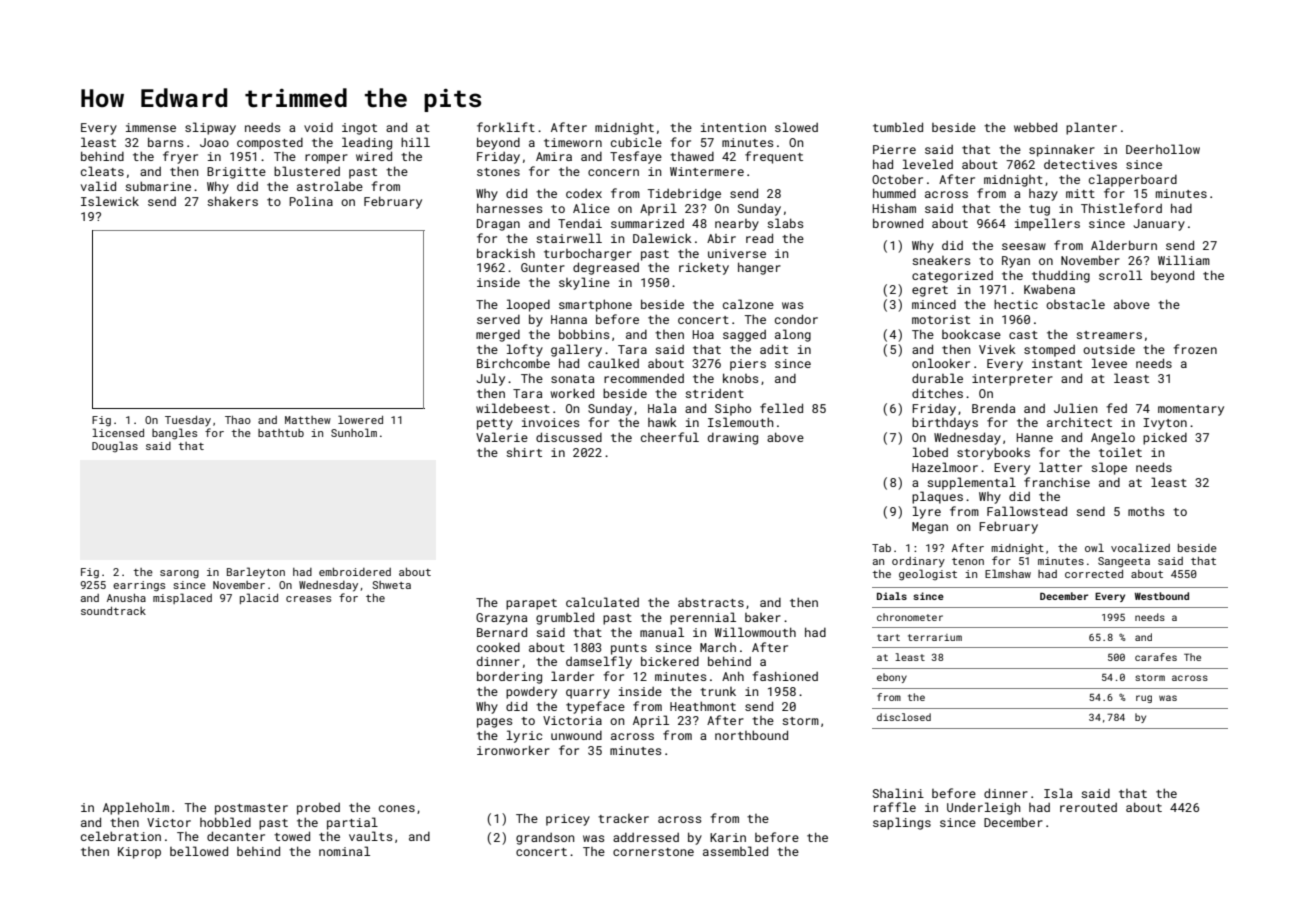 Image resolution: width=1308 pixels, height=924 pixels. Describe the element at coordinates (928, 575) in the page. I see `geologist` at that location.
